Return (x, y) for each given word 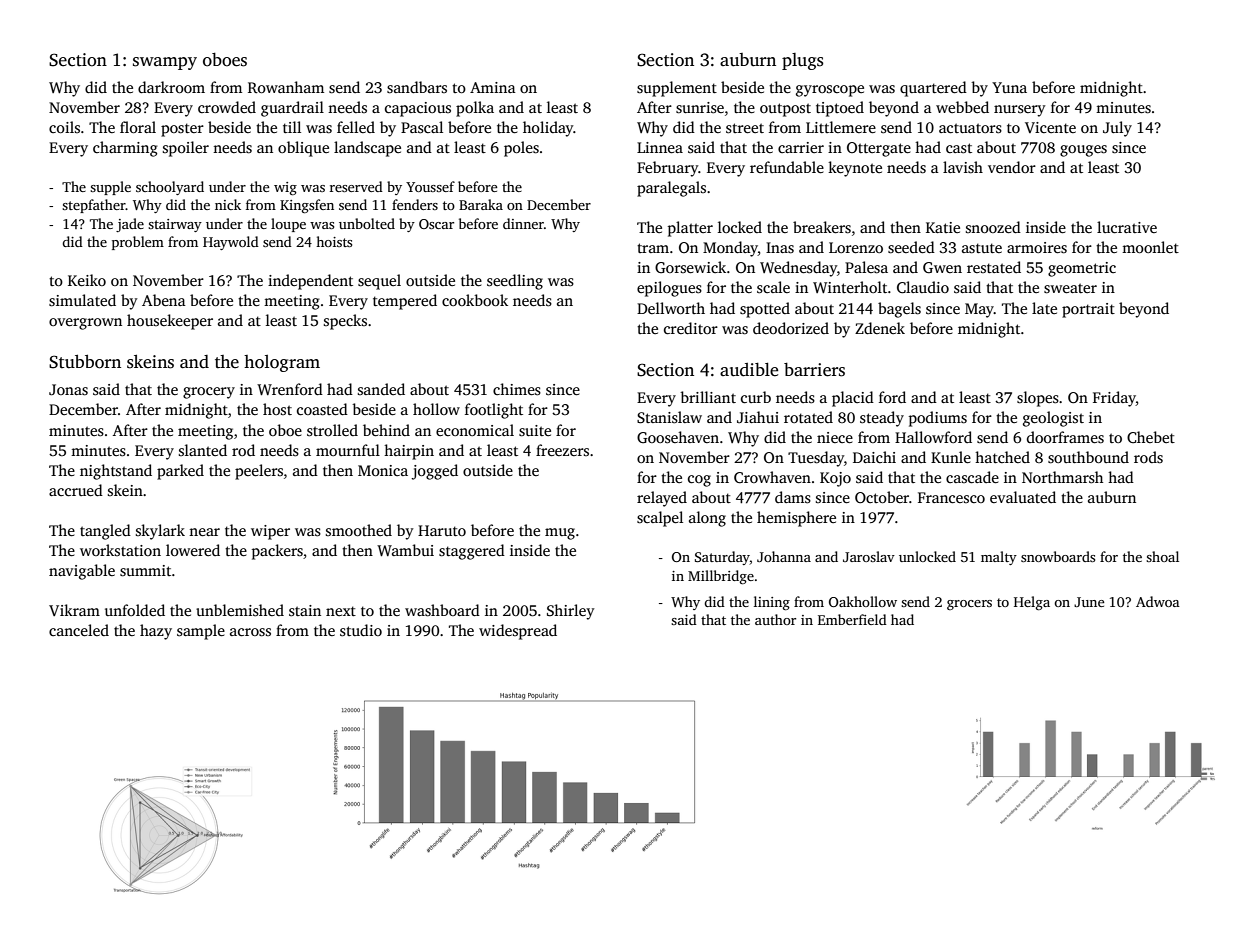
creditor (691, 328)
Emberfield (852, 619)
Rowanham (286, 87)
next (341, 611)
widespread (518, 632)
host (277, 409)
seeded (911, 247)
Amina (493, 87)
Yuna (1009, 87)
